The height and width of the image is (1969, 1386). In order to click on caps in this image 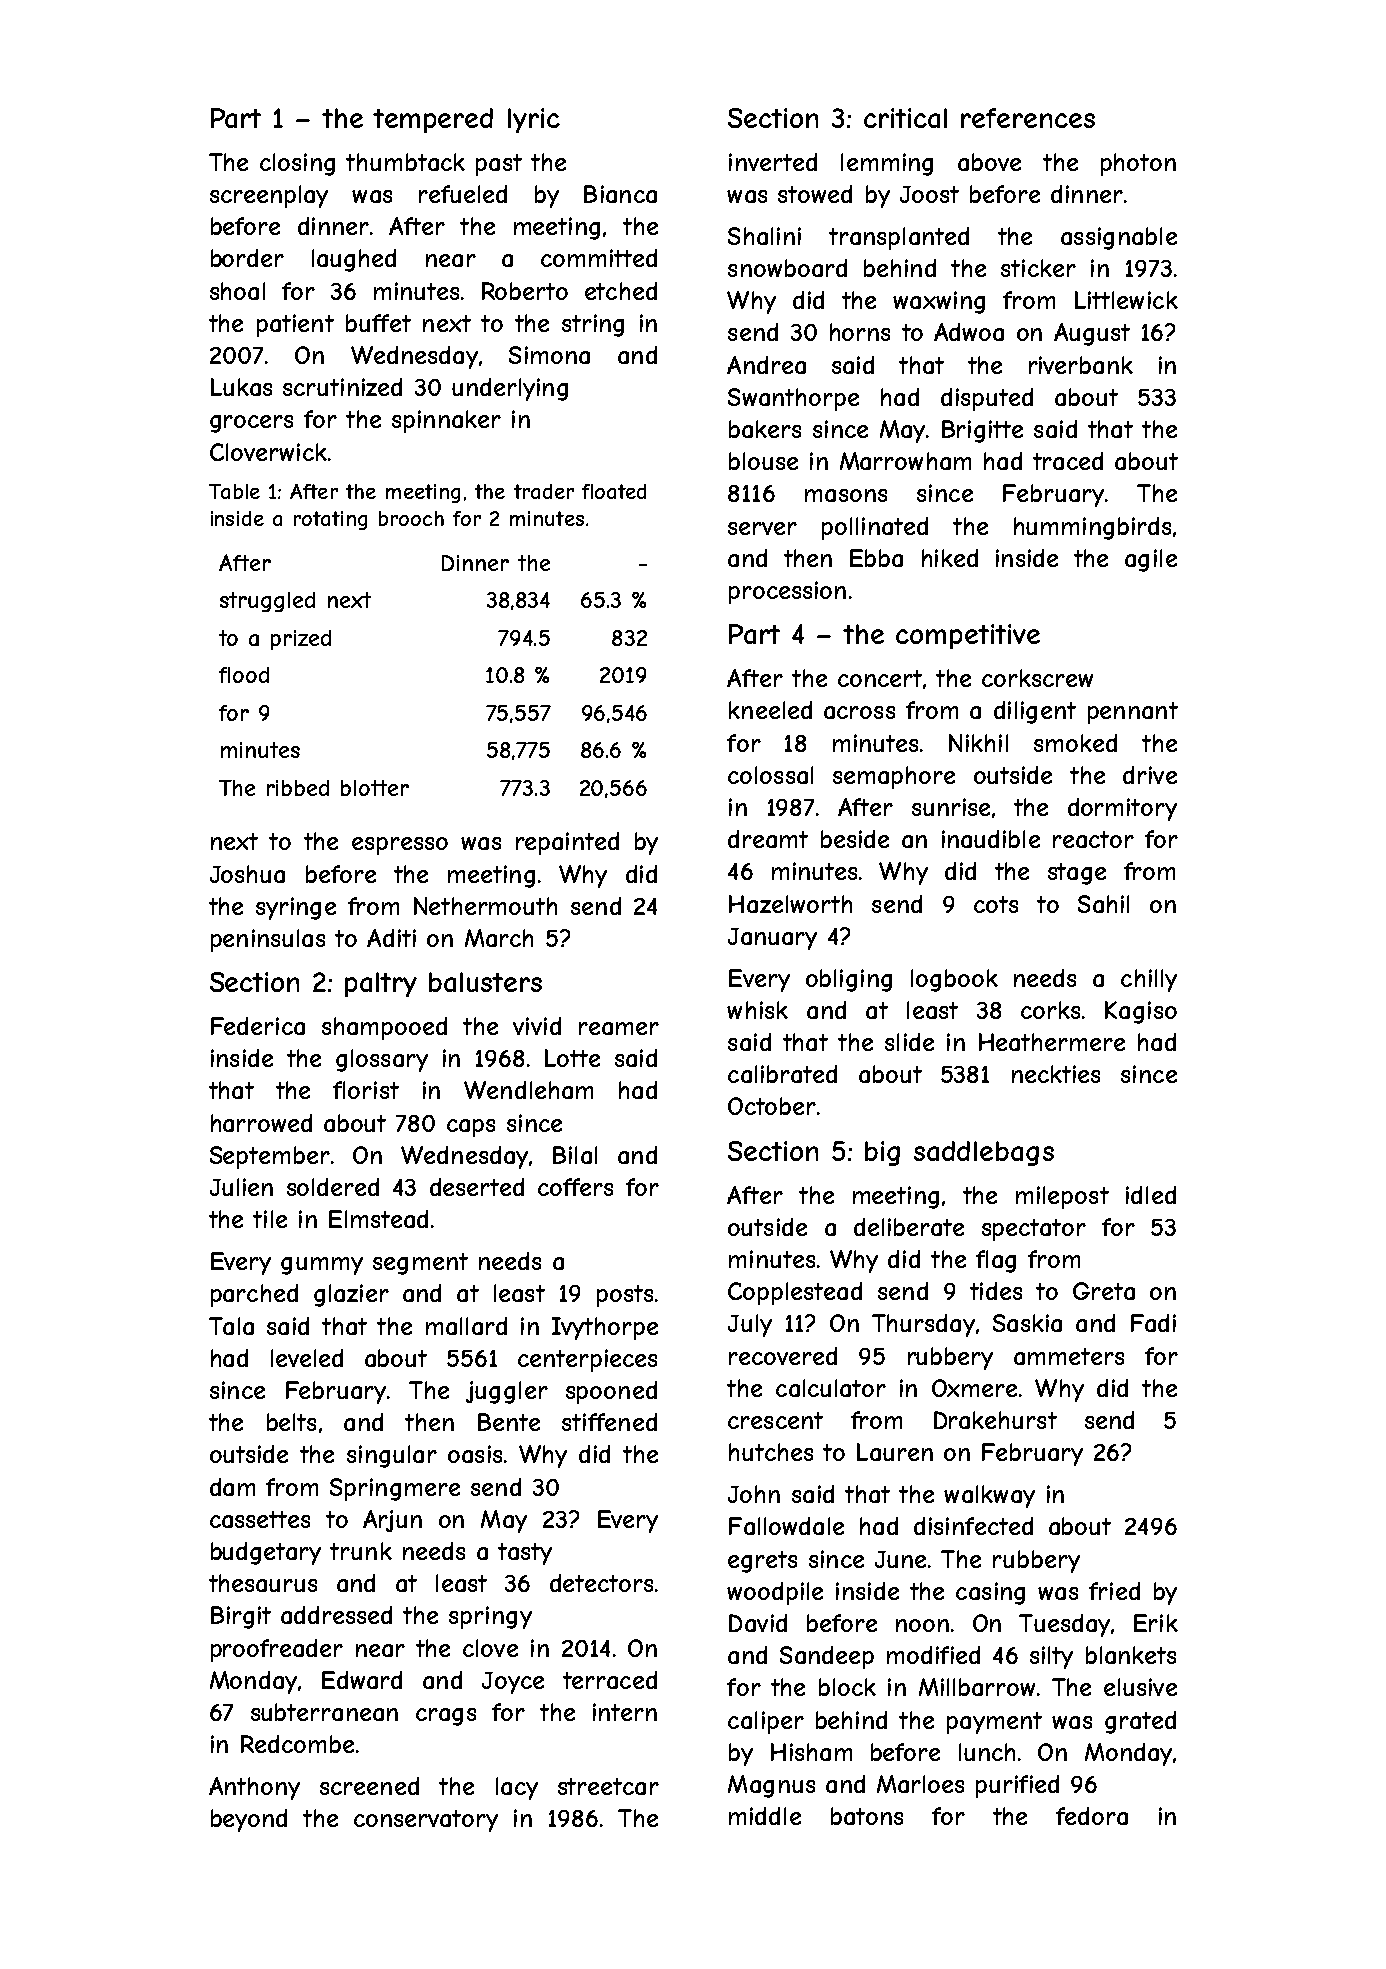, I will do `click(471, 1128)`.
